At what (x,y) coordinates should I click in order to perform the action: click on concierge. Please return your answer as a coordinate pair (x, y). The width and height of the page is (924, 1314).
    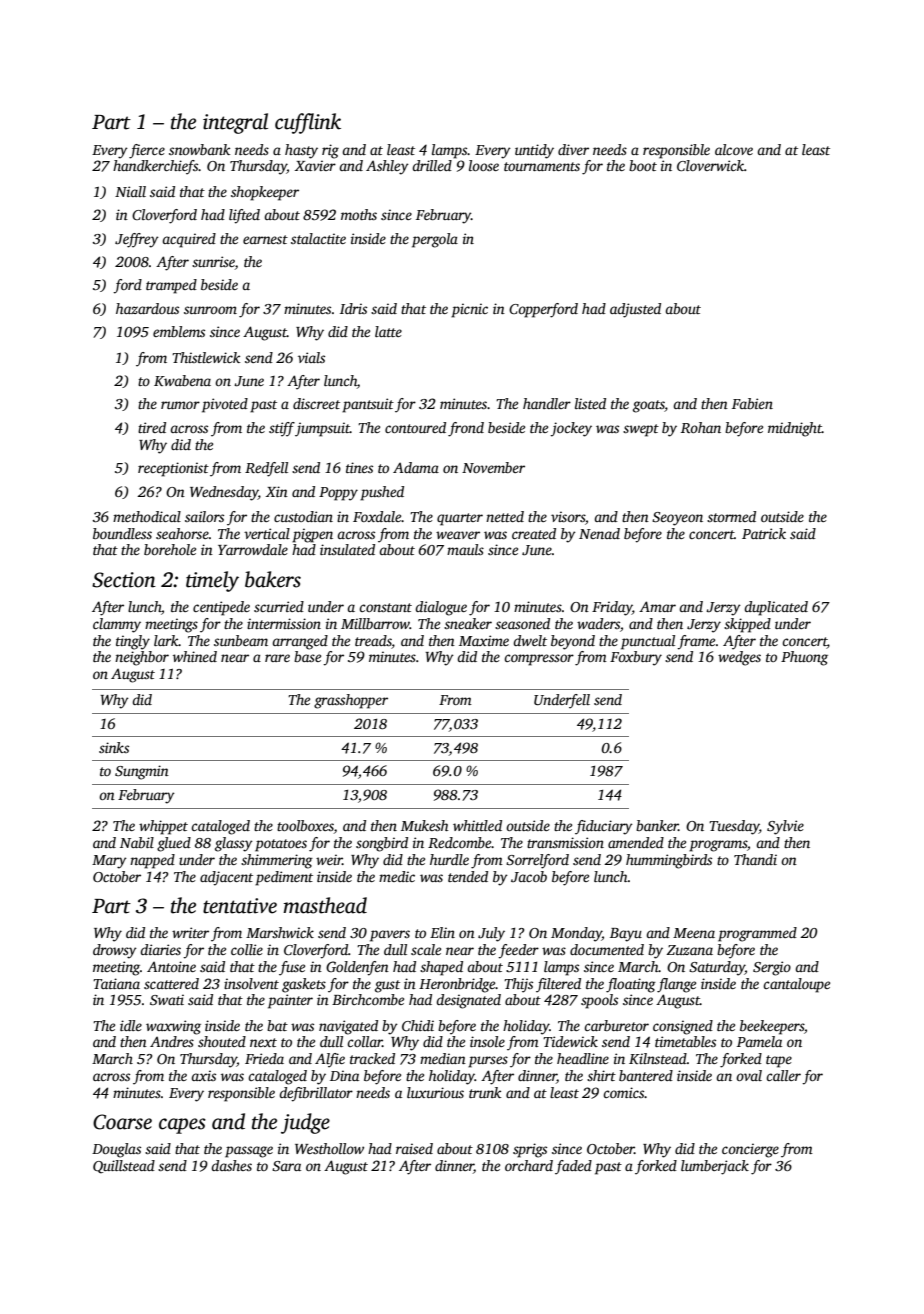
    Looking at the image, I should click on (750, 1150).
